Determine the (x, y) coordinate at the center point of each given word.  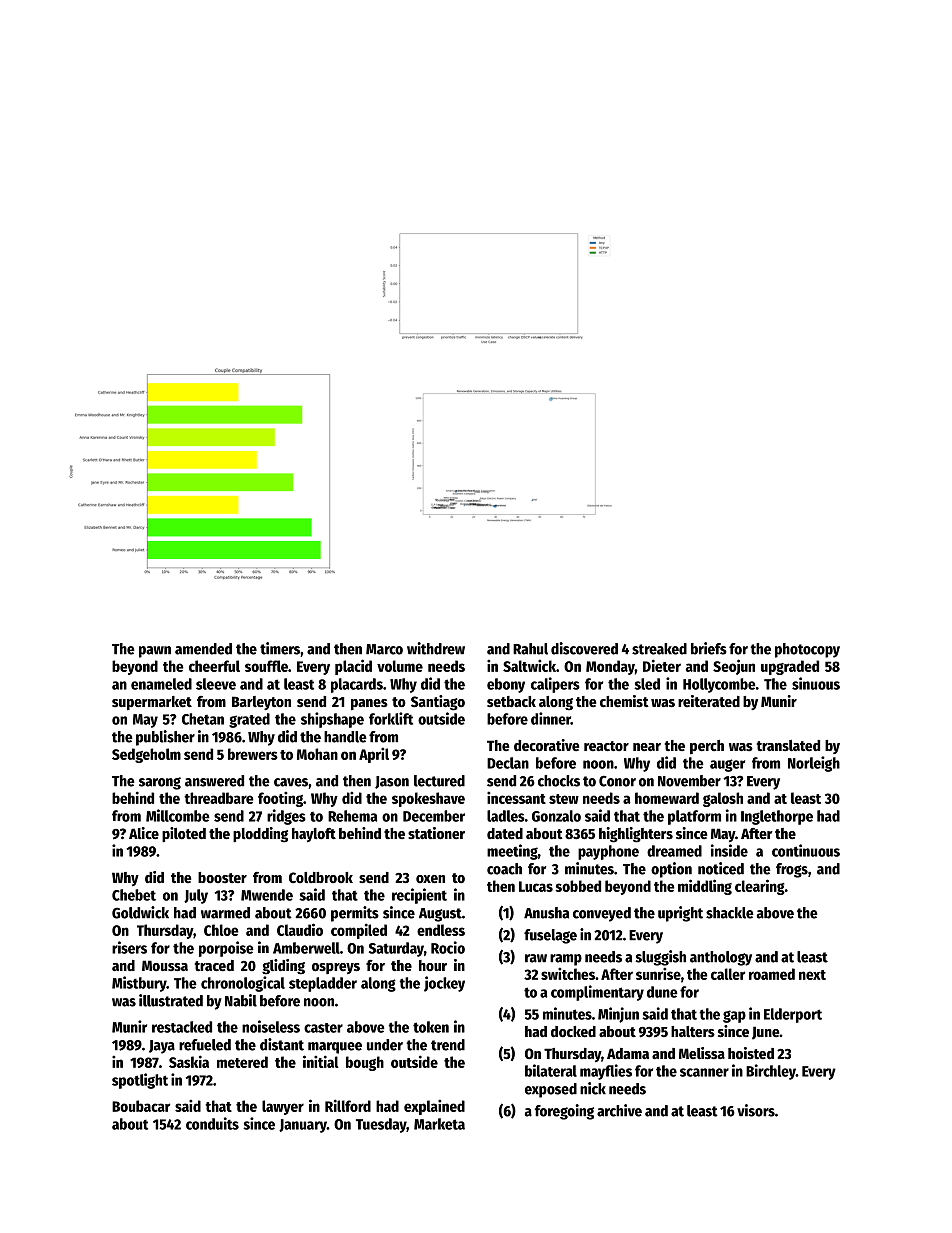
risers (129, 947)
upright (680, 914)
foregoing (564, 1112)
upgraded (790, 667)
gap (734, 1016)
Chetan (203, 719)
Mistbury (139, 984)
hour (433, 965)
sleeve (216, 684)
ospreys (336, 968)
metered (242, 1062)
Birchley (771, 1072)
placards (357, 685)
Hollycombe (719, 685)
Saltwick (529, 665)
